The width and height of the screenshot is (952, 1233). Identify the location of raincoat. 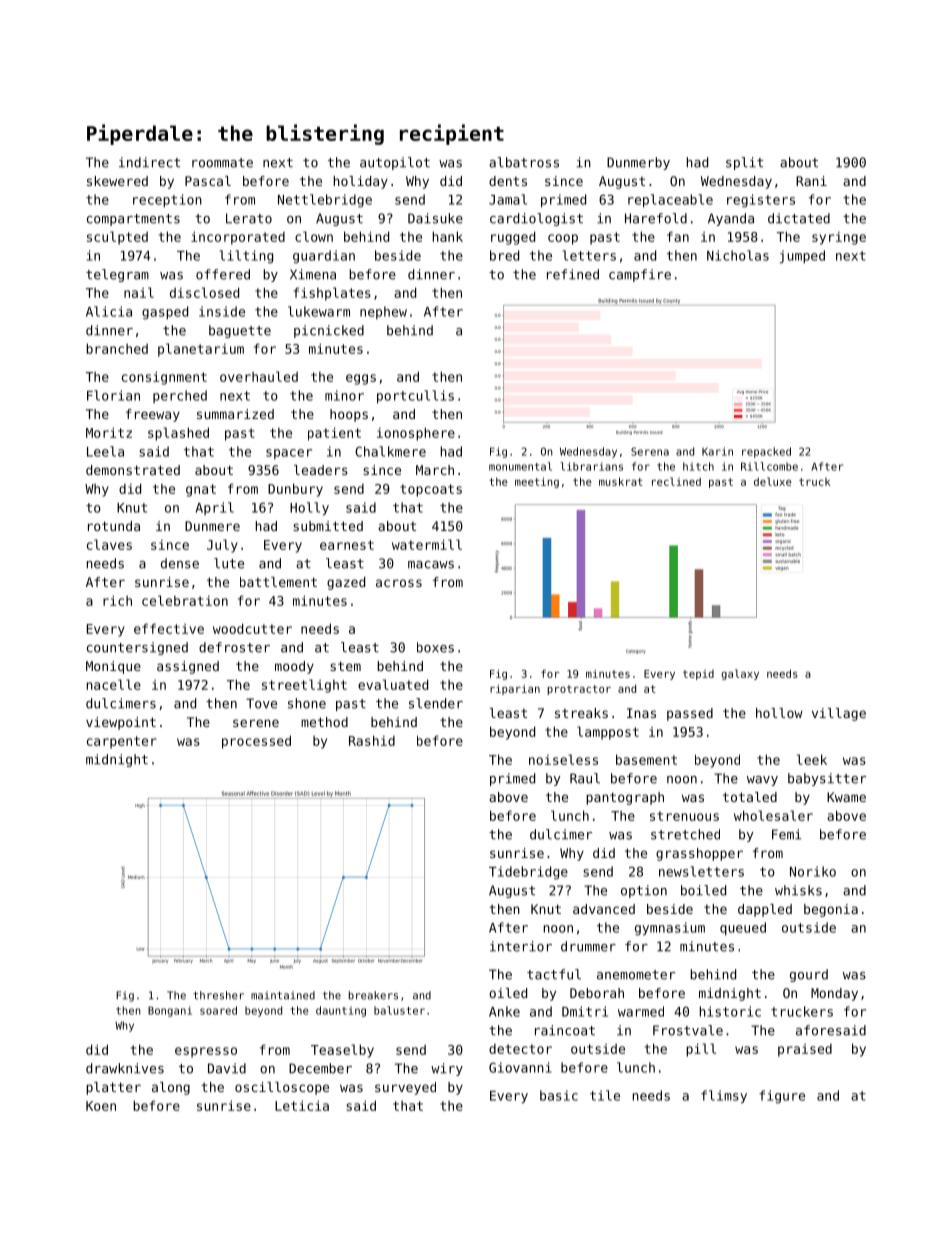
(565, 1030).
